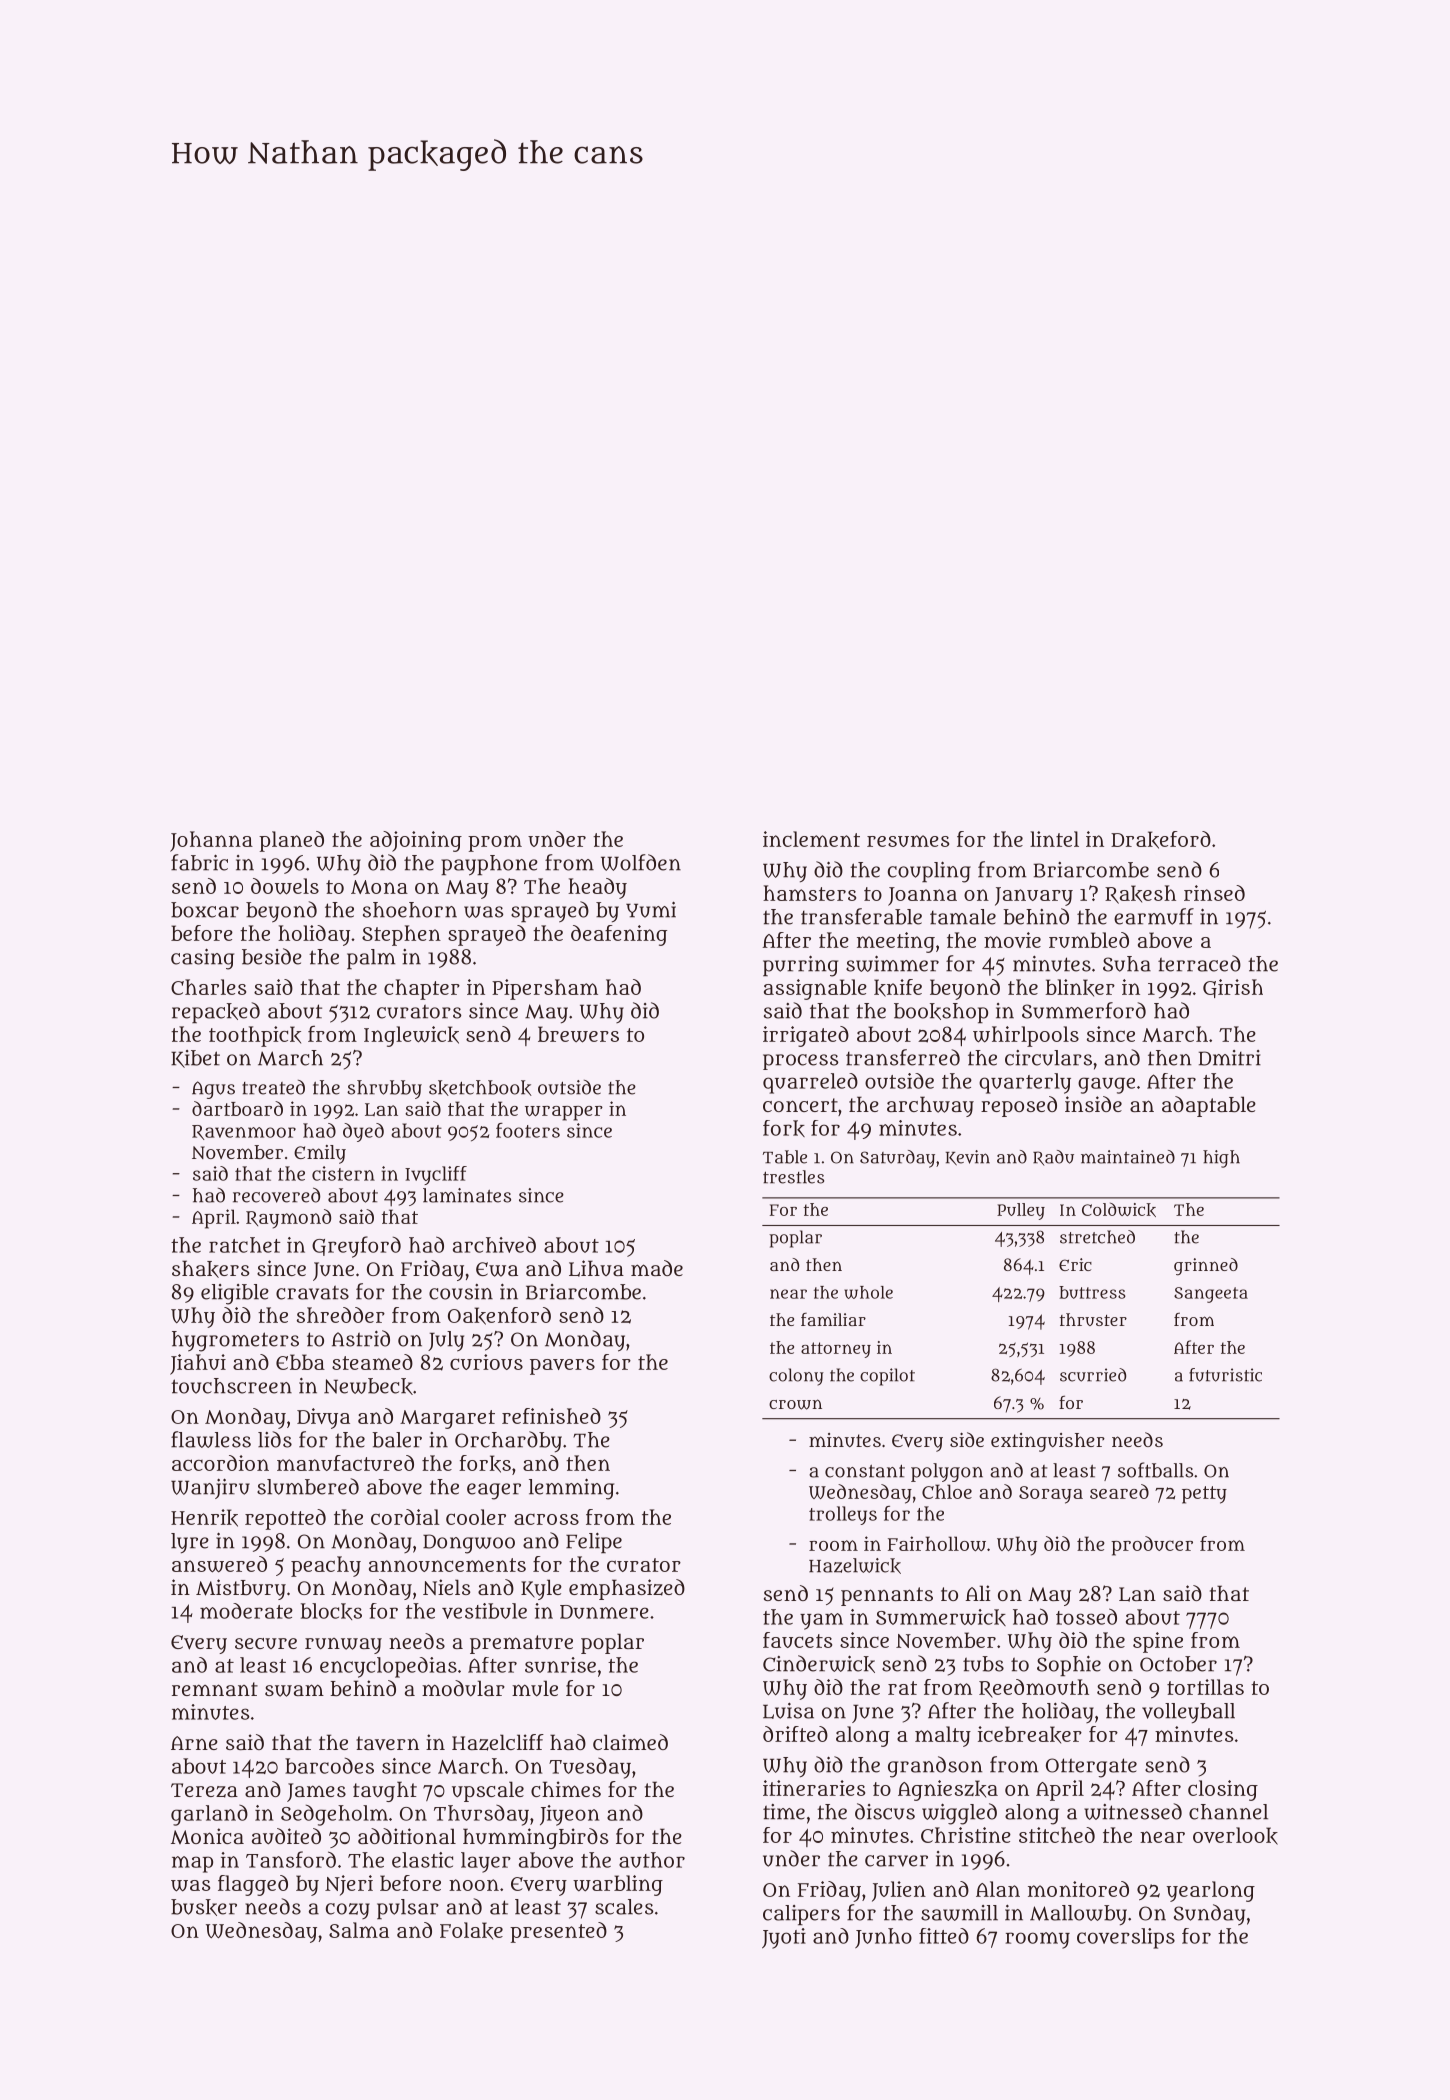  What do you see at coordinates (359, 1930) in the screenshot?
I see `Salma` at bounding box center [359, 1930].
